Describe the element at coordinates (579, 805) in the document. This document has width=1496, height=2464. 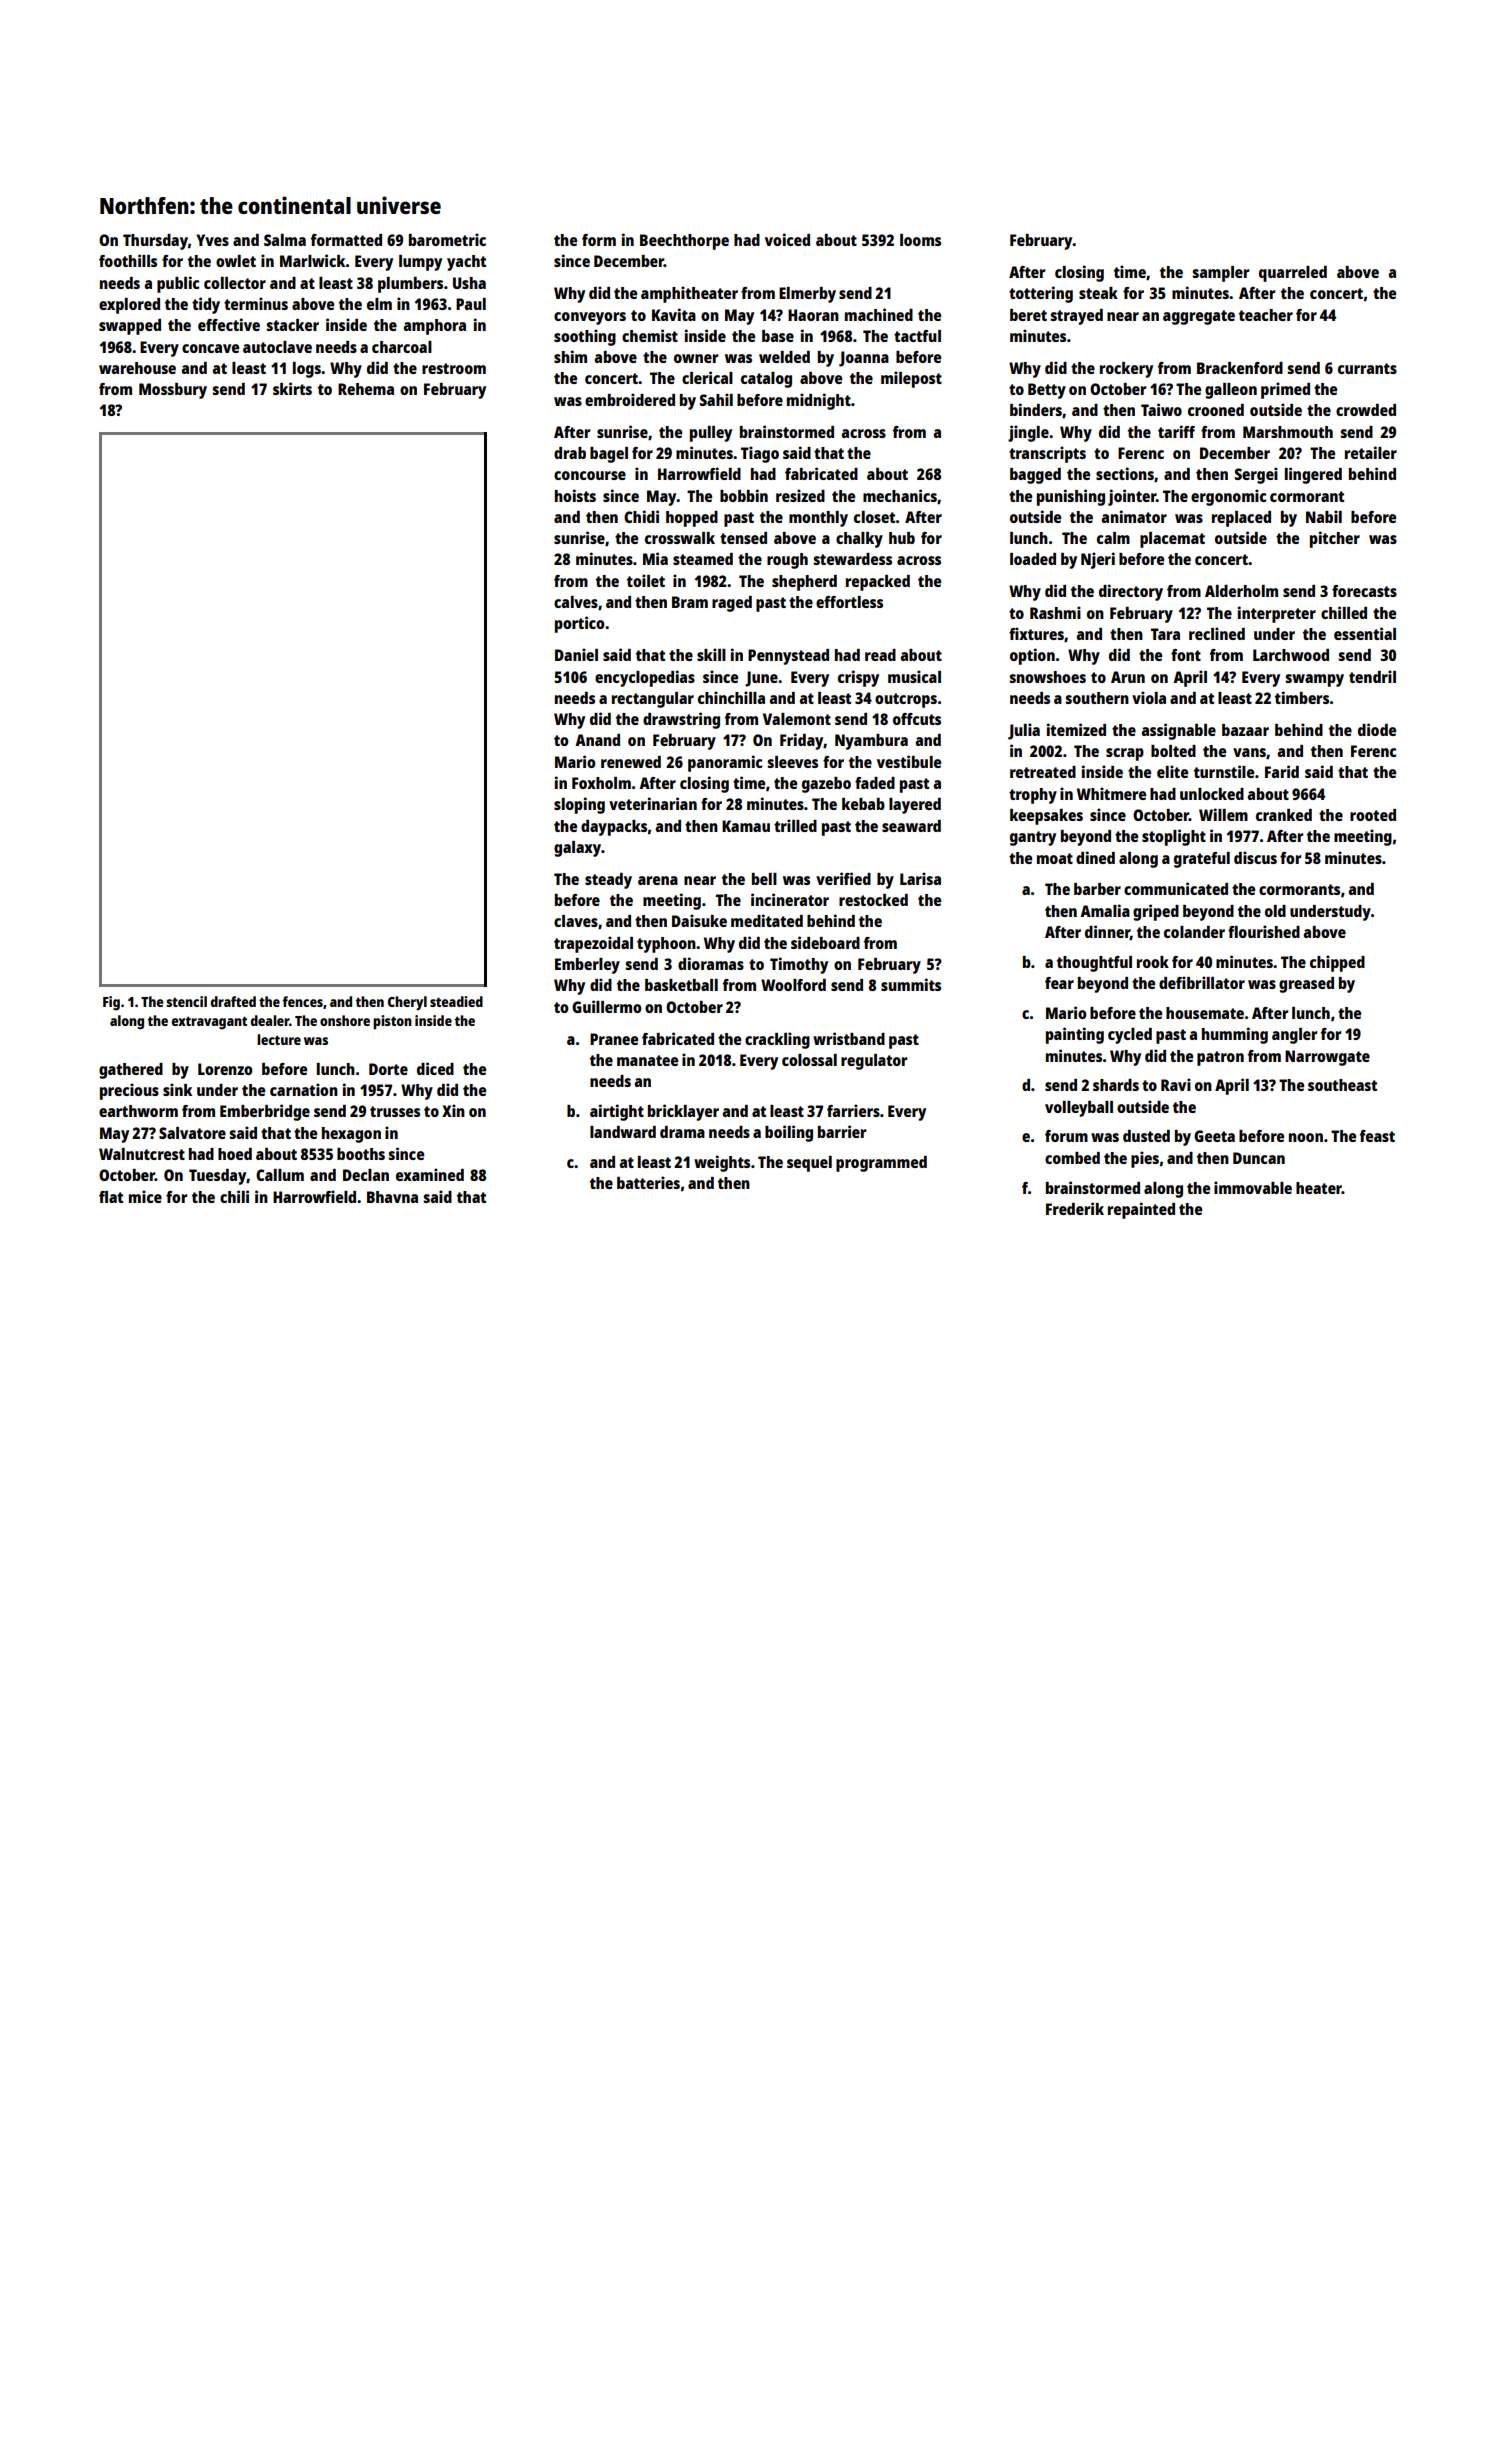
I see `sloping` at that location.
